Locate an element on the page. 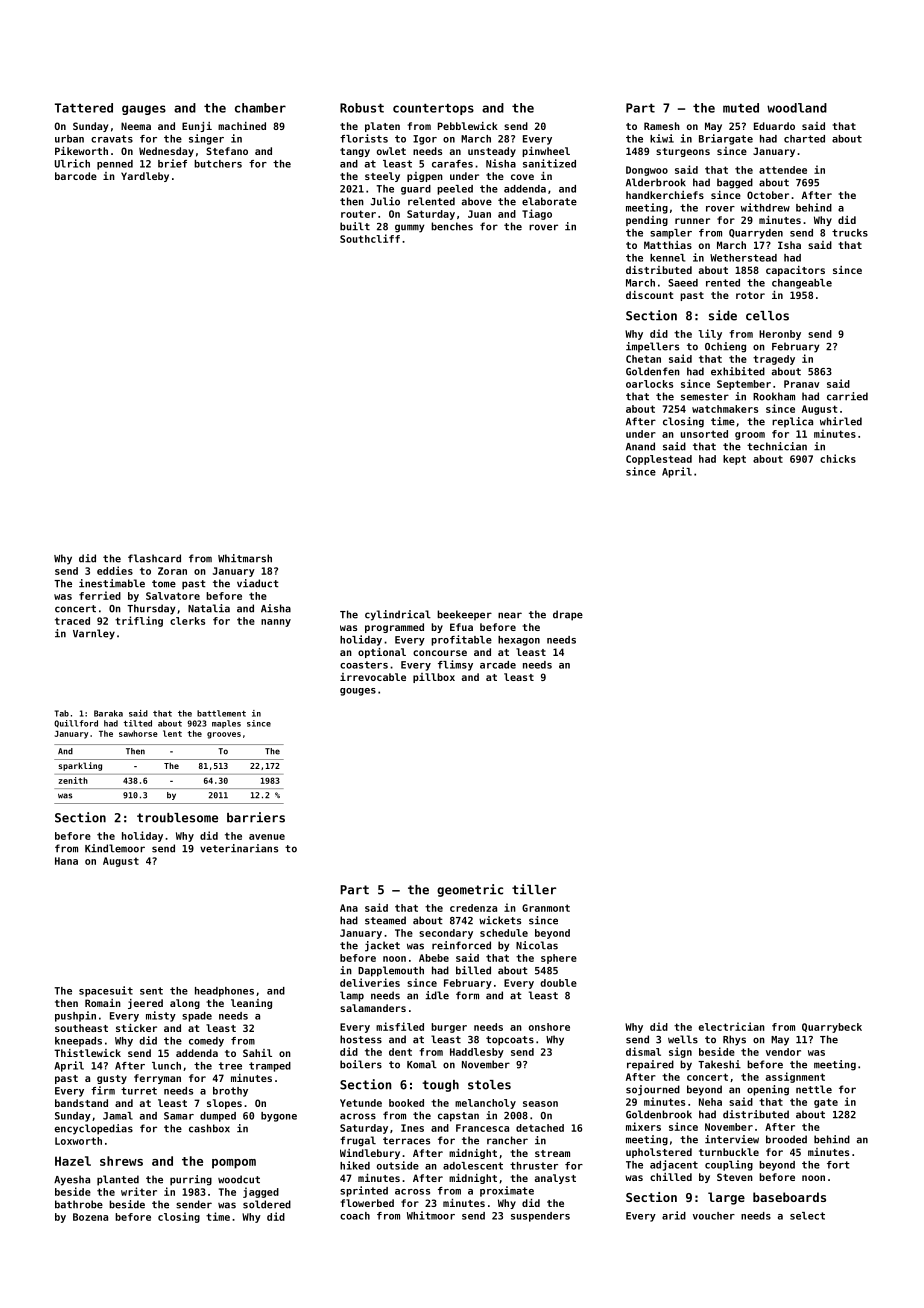  woodland is located at coordinates (797, 108).
